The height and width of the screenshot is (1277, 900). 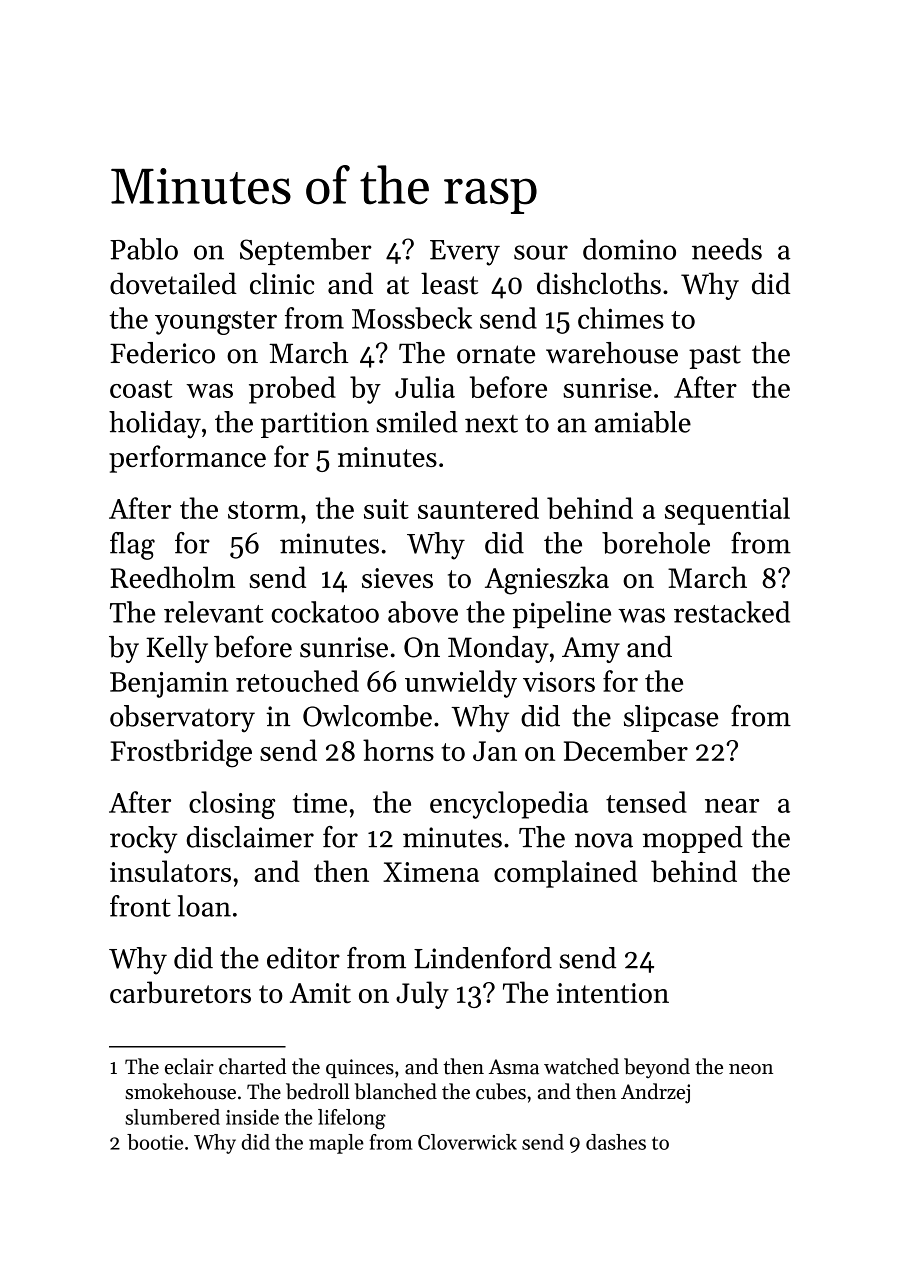 I want to click on suit, so click(x=386, y=509).
